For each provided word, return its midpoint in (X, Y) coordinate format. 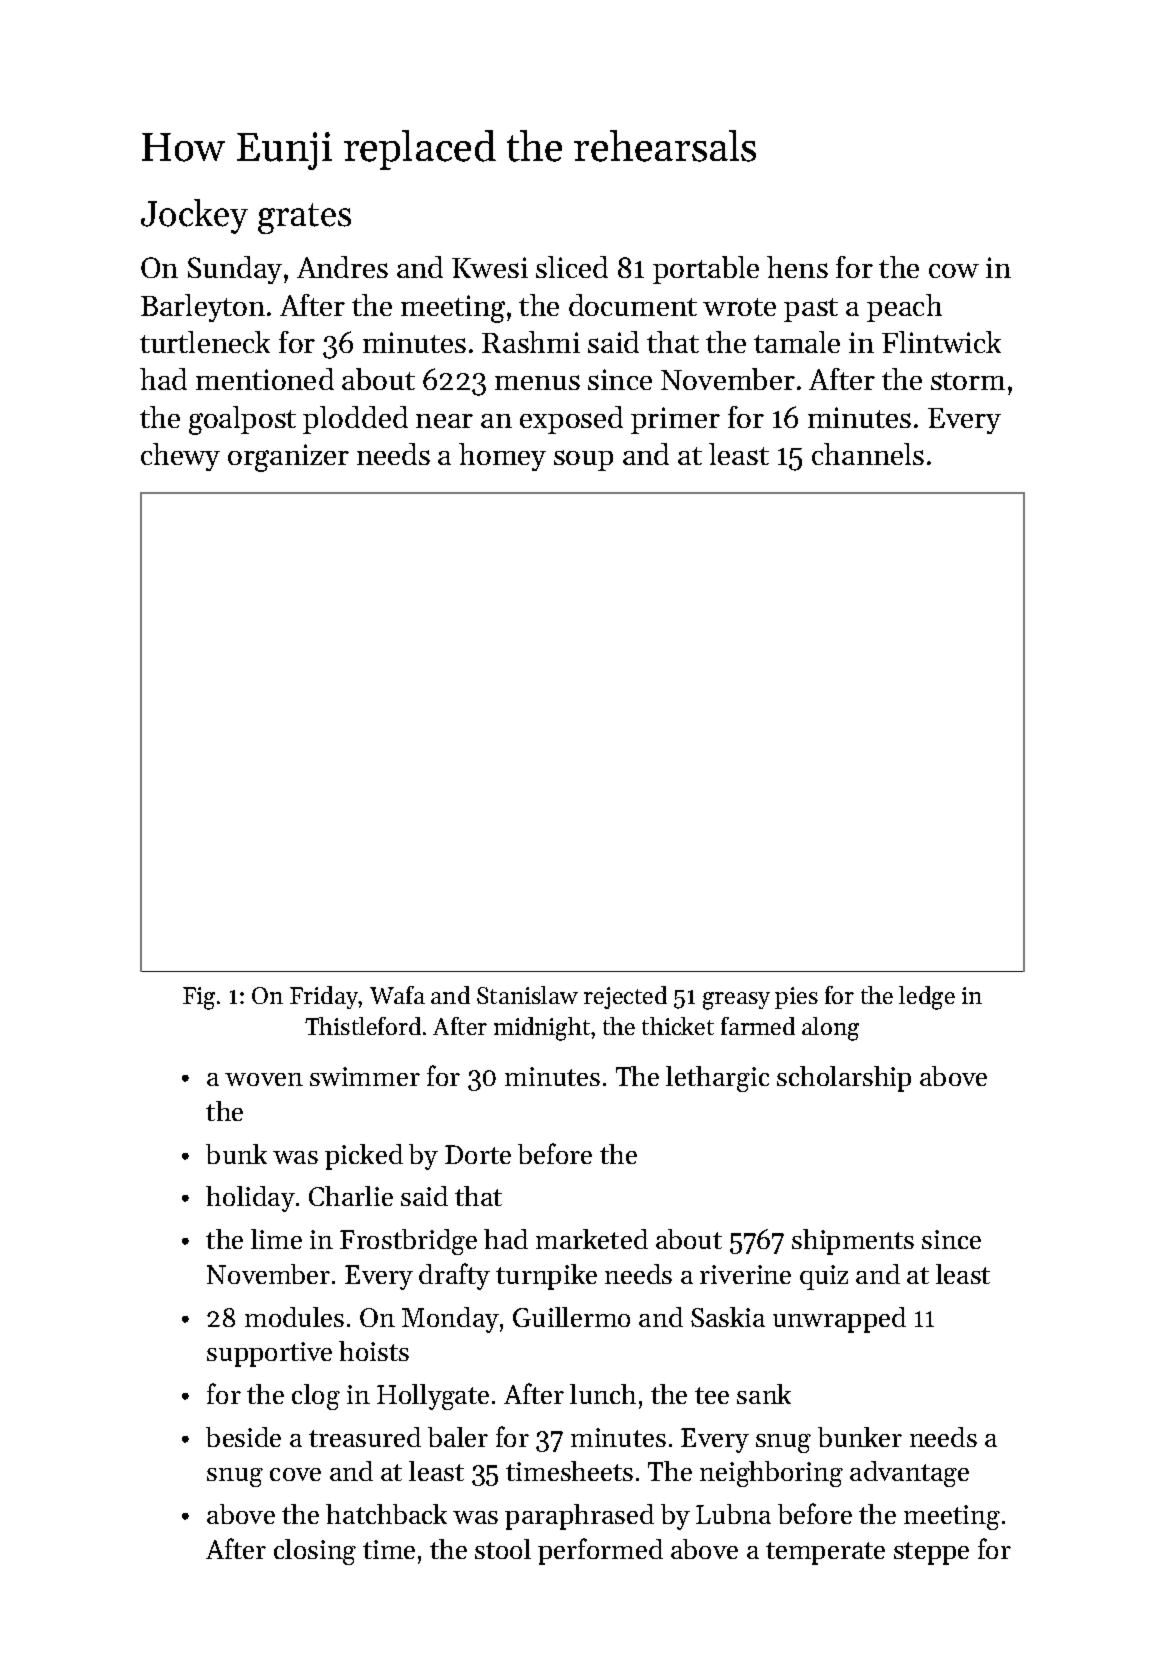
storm (968, 381)
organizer (288, 458)
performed (600, 1551)
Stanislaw (527, 995)
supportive (269, 1354)
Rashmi (531, 342)
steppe (931, 1553)
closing (315, 1552)
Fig (199, 998)
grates (304, 218)
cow (954, 271)
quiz (824, 1277)
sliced (572, 267)
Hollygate (433, 1397)
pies (796, 998)
